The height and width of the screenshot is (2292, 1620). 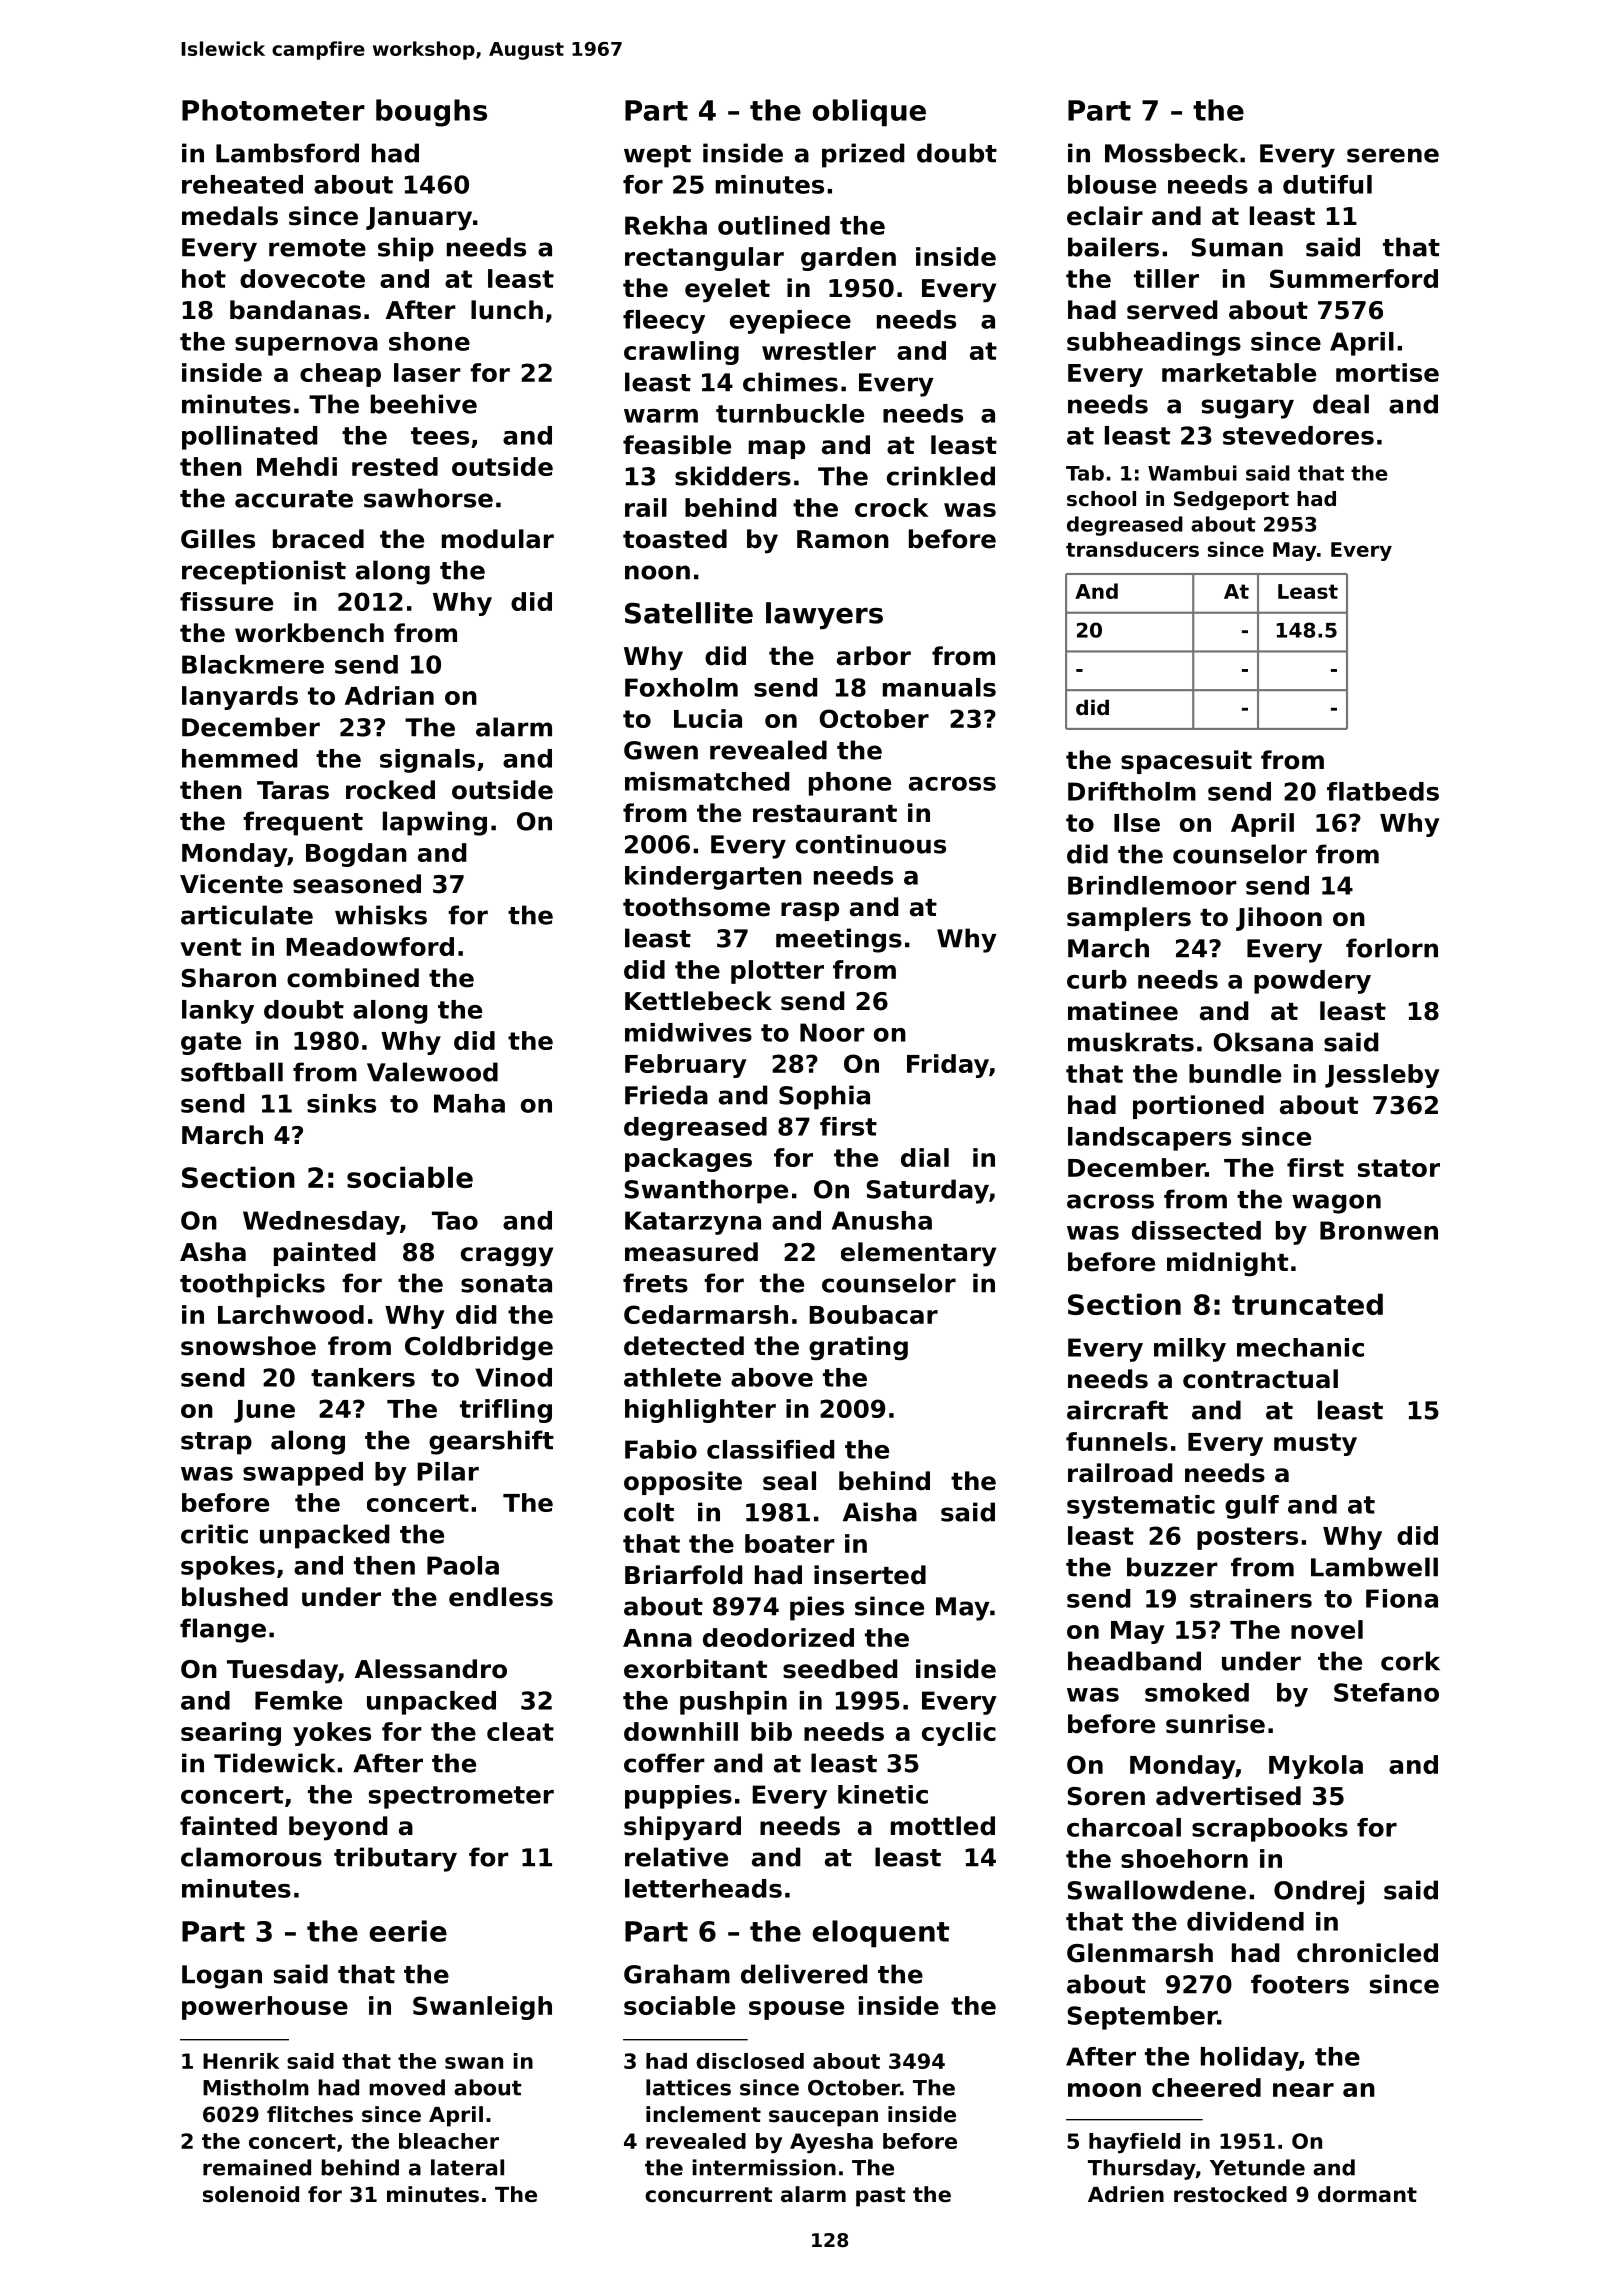 I want to click on lawyers, so click(x=824, y=615).
